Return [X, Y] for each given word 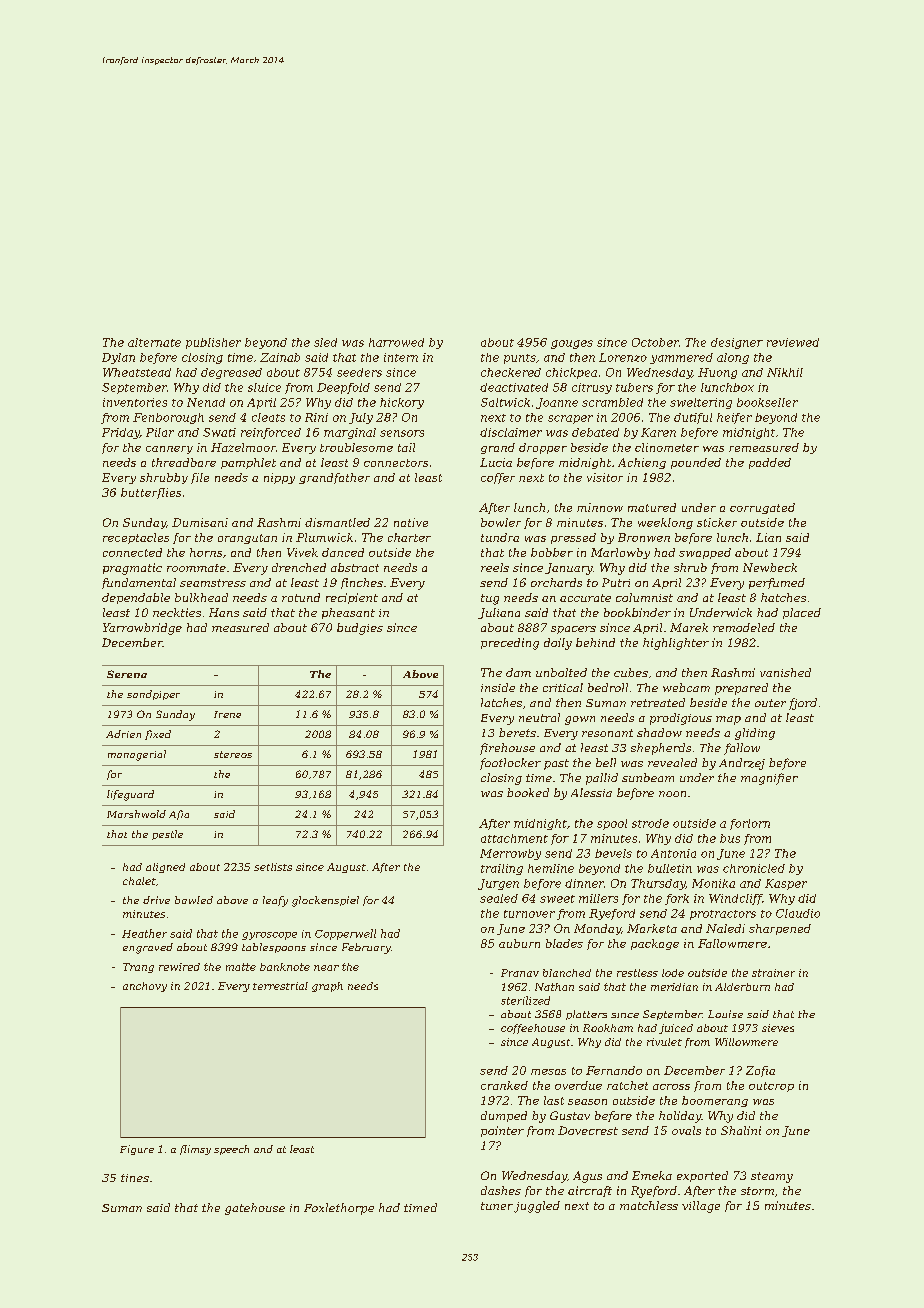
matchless [649, 1205]
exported [702, 1176]
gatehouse [255, 1209]
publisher [213, 343]
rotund [301, 597]
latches [501, 702]
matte [241, 967]
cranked [504, 1085]
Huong [717, 373]
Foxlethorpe [339, 1209]
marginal [350, 433]
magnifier [769, 779]
